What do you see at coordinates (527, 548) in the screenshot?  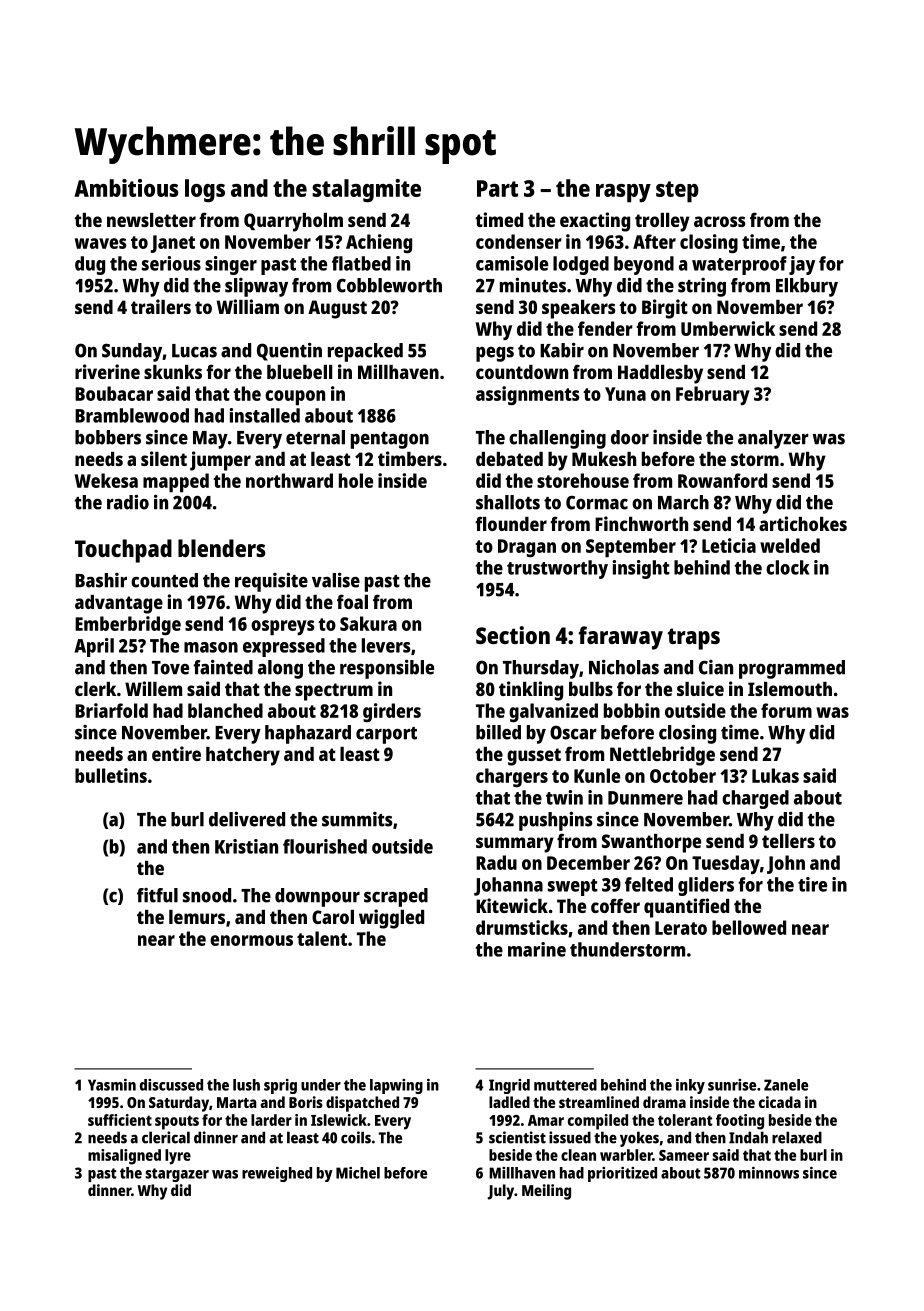 I see `Dragan` at bounding box center [527, 548].
